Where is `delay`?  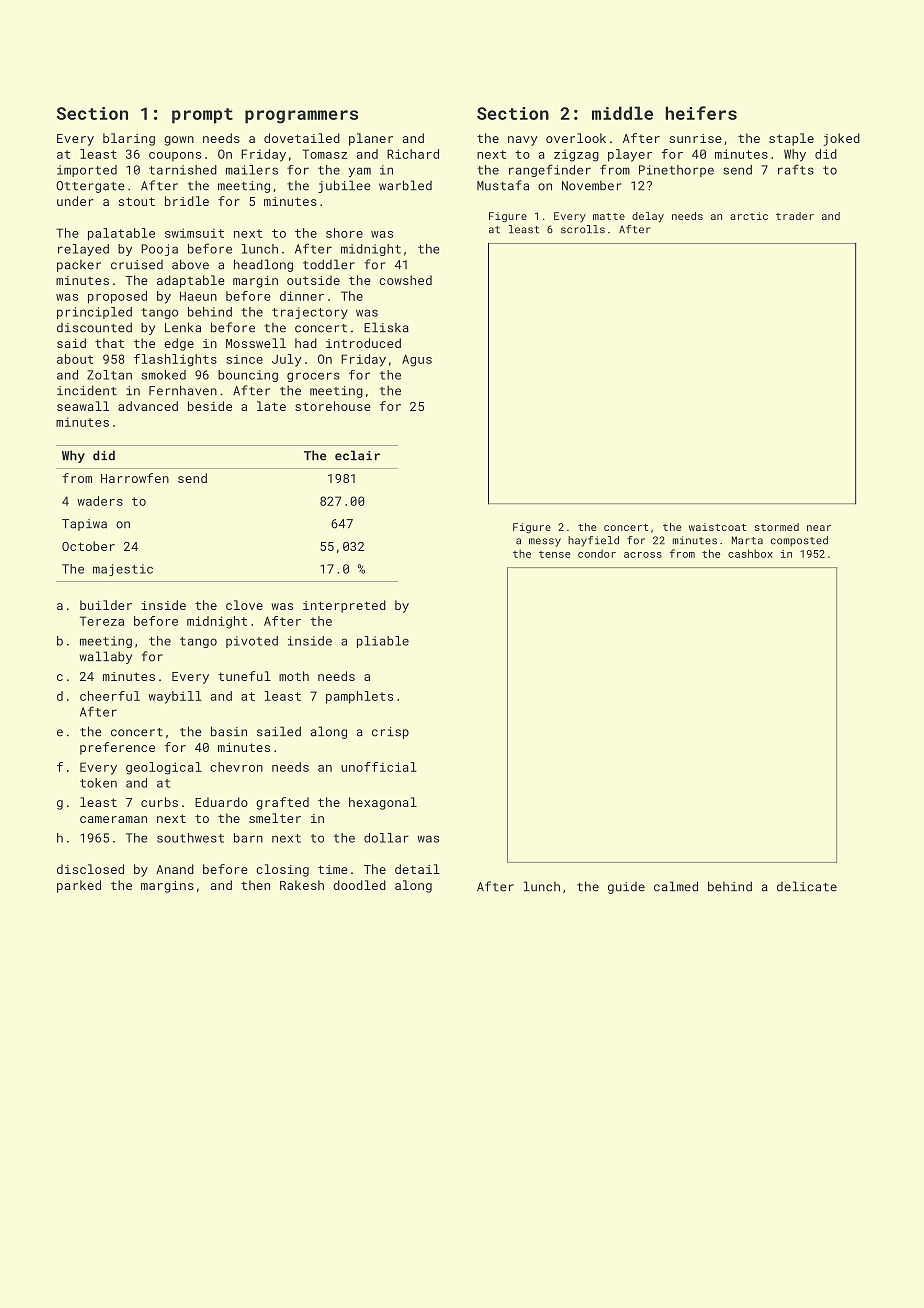
delay is located at coordinates (648, 217).
